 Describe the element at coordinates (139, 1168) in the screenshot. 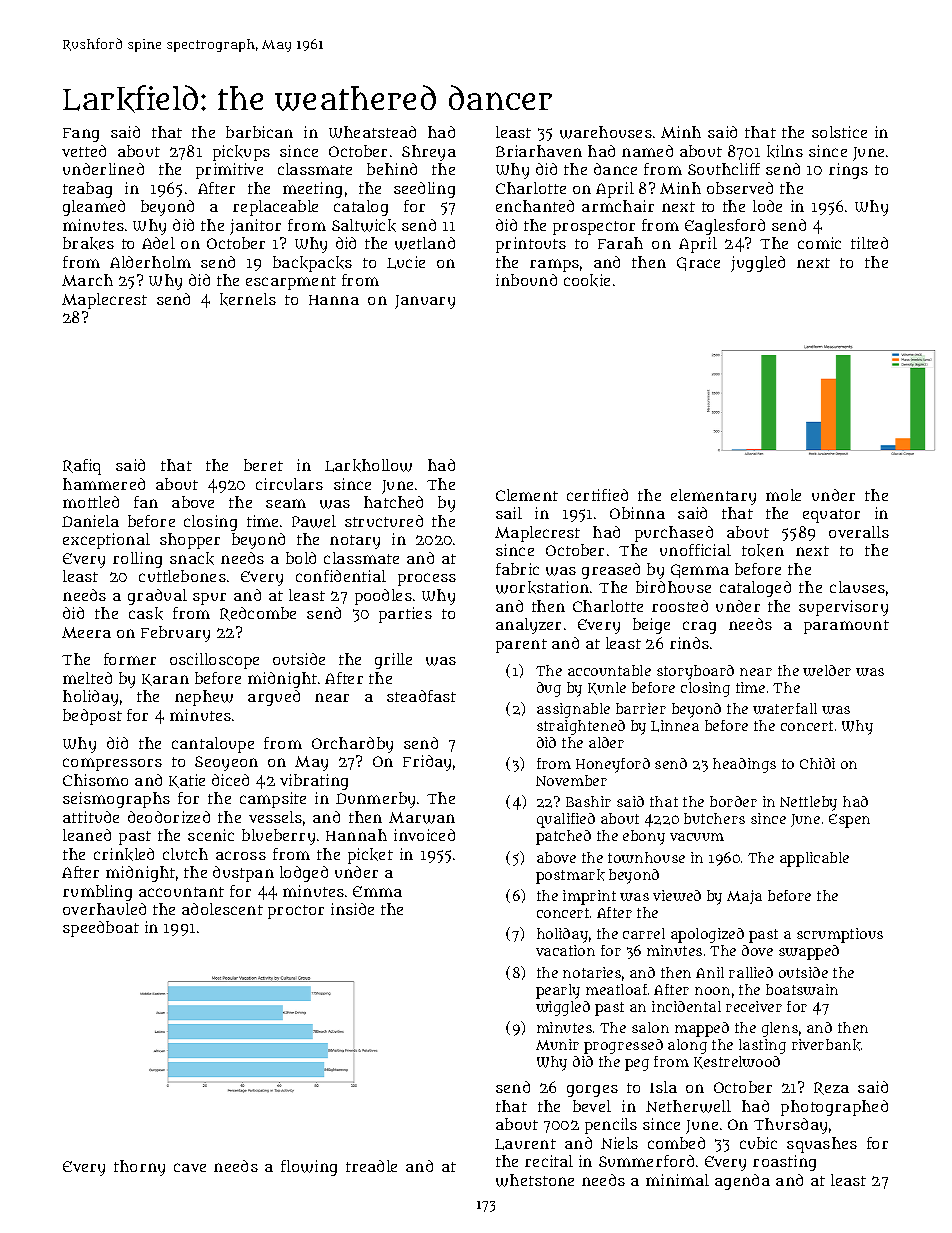

I see `thorny` at that location.
